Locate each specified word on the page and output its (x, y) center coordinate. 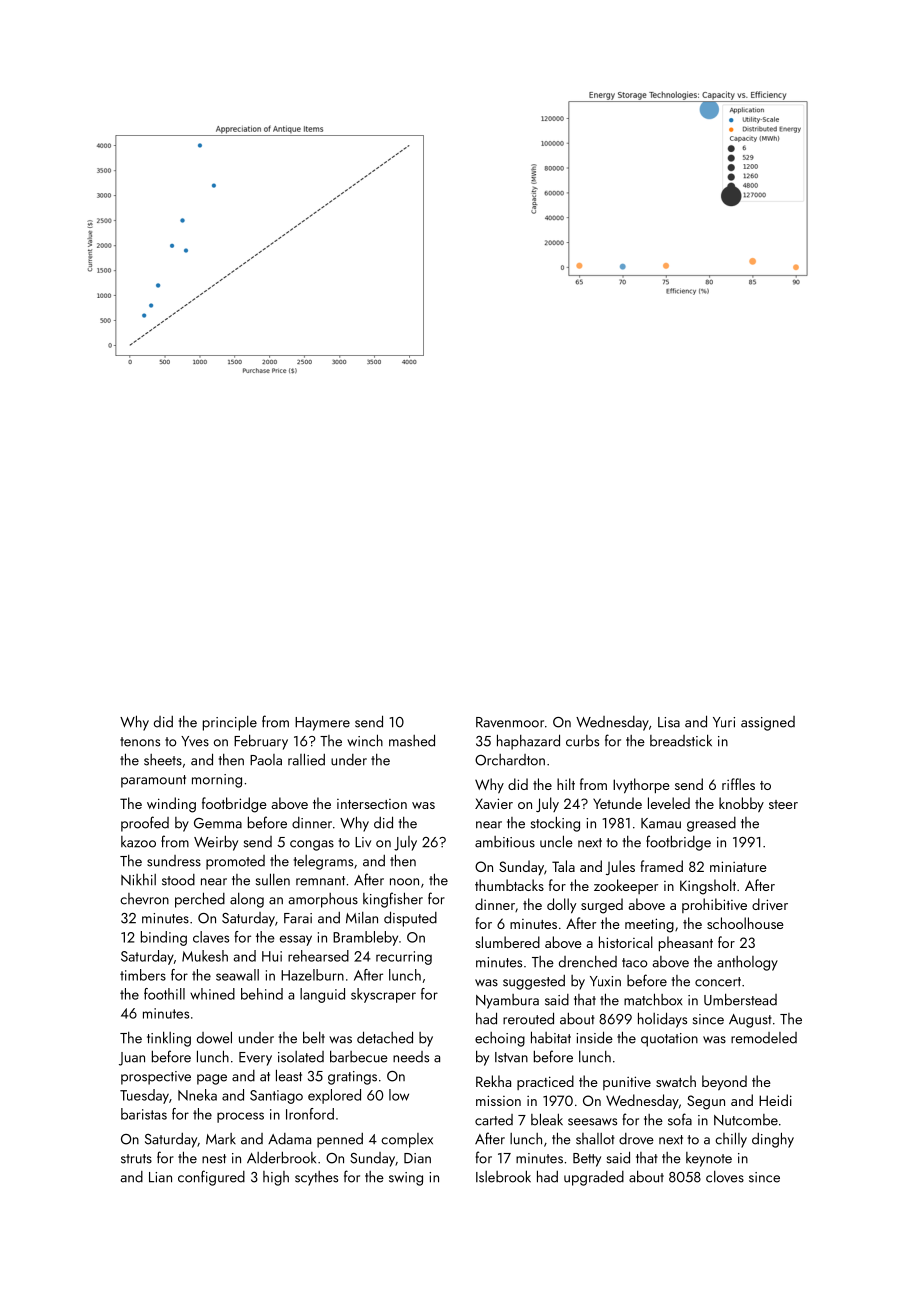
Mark (221, 1139)
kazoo (138, 842)
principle (230, 723)
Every (255, 1059)
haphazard (528, 742)
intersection (372, 804)
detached (385, 1037)
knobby (741, 804)
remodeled (764, 1038)
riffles (738, 784)
